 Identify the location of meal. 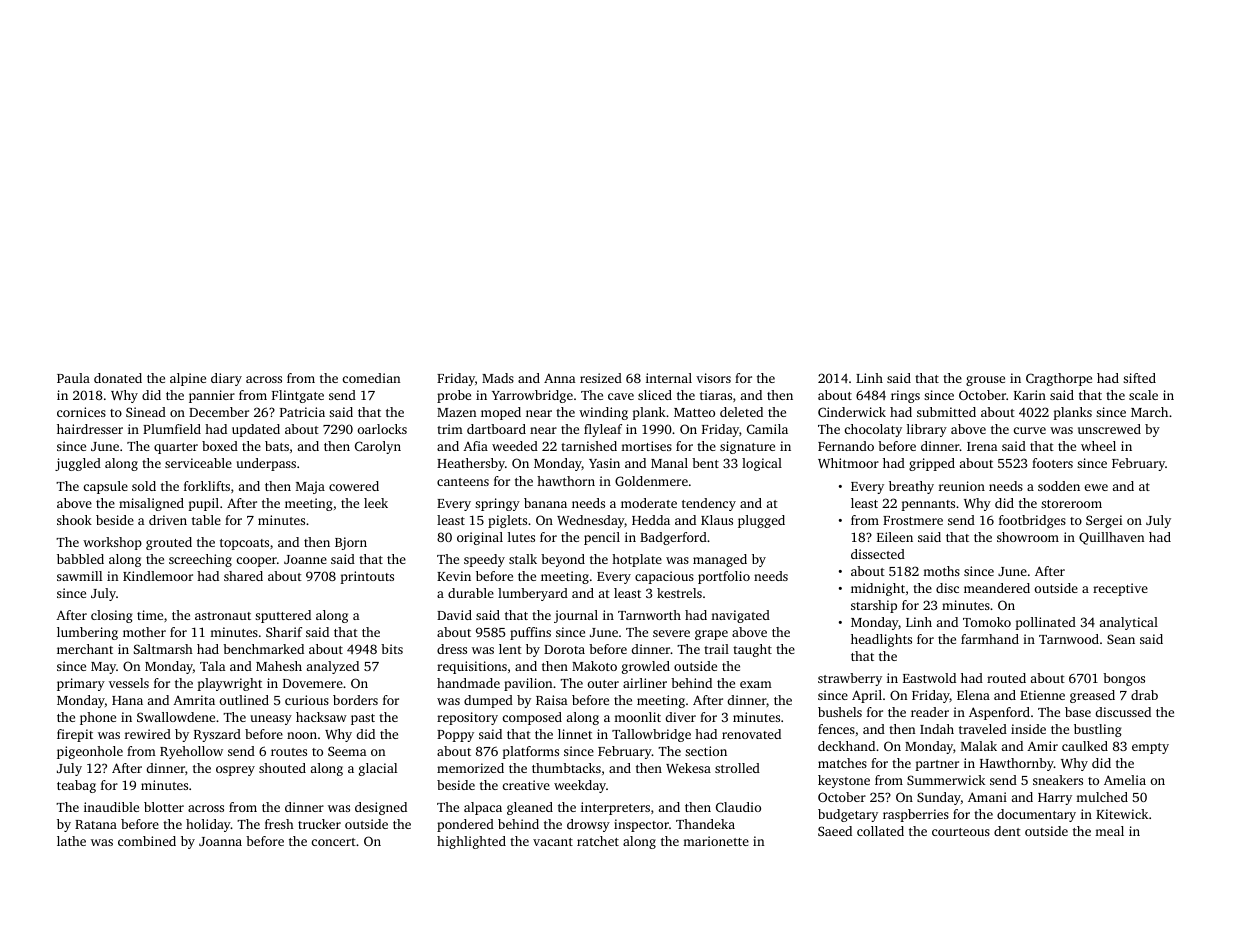
(1109, 831).
